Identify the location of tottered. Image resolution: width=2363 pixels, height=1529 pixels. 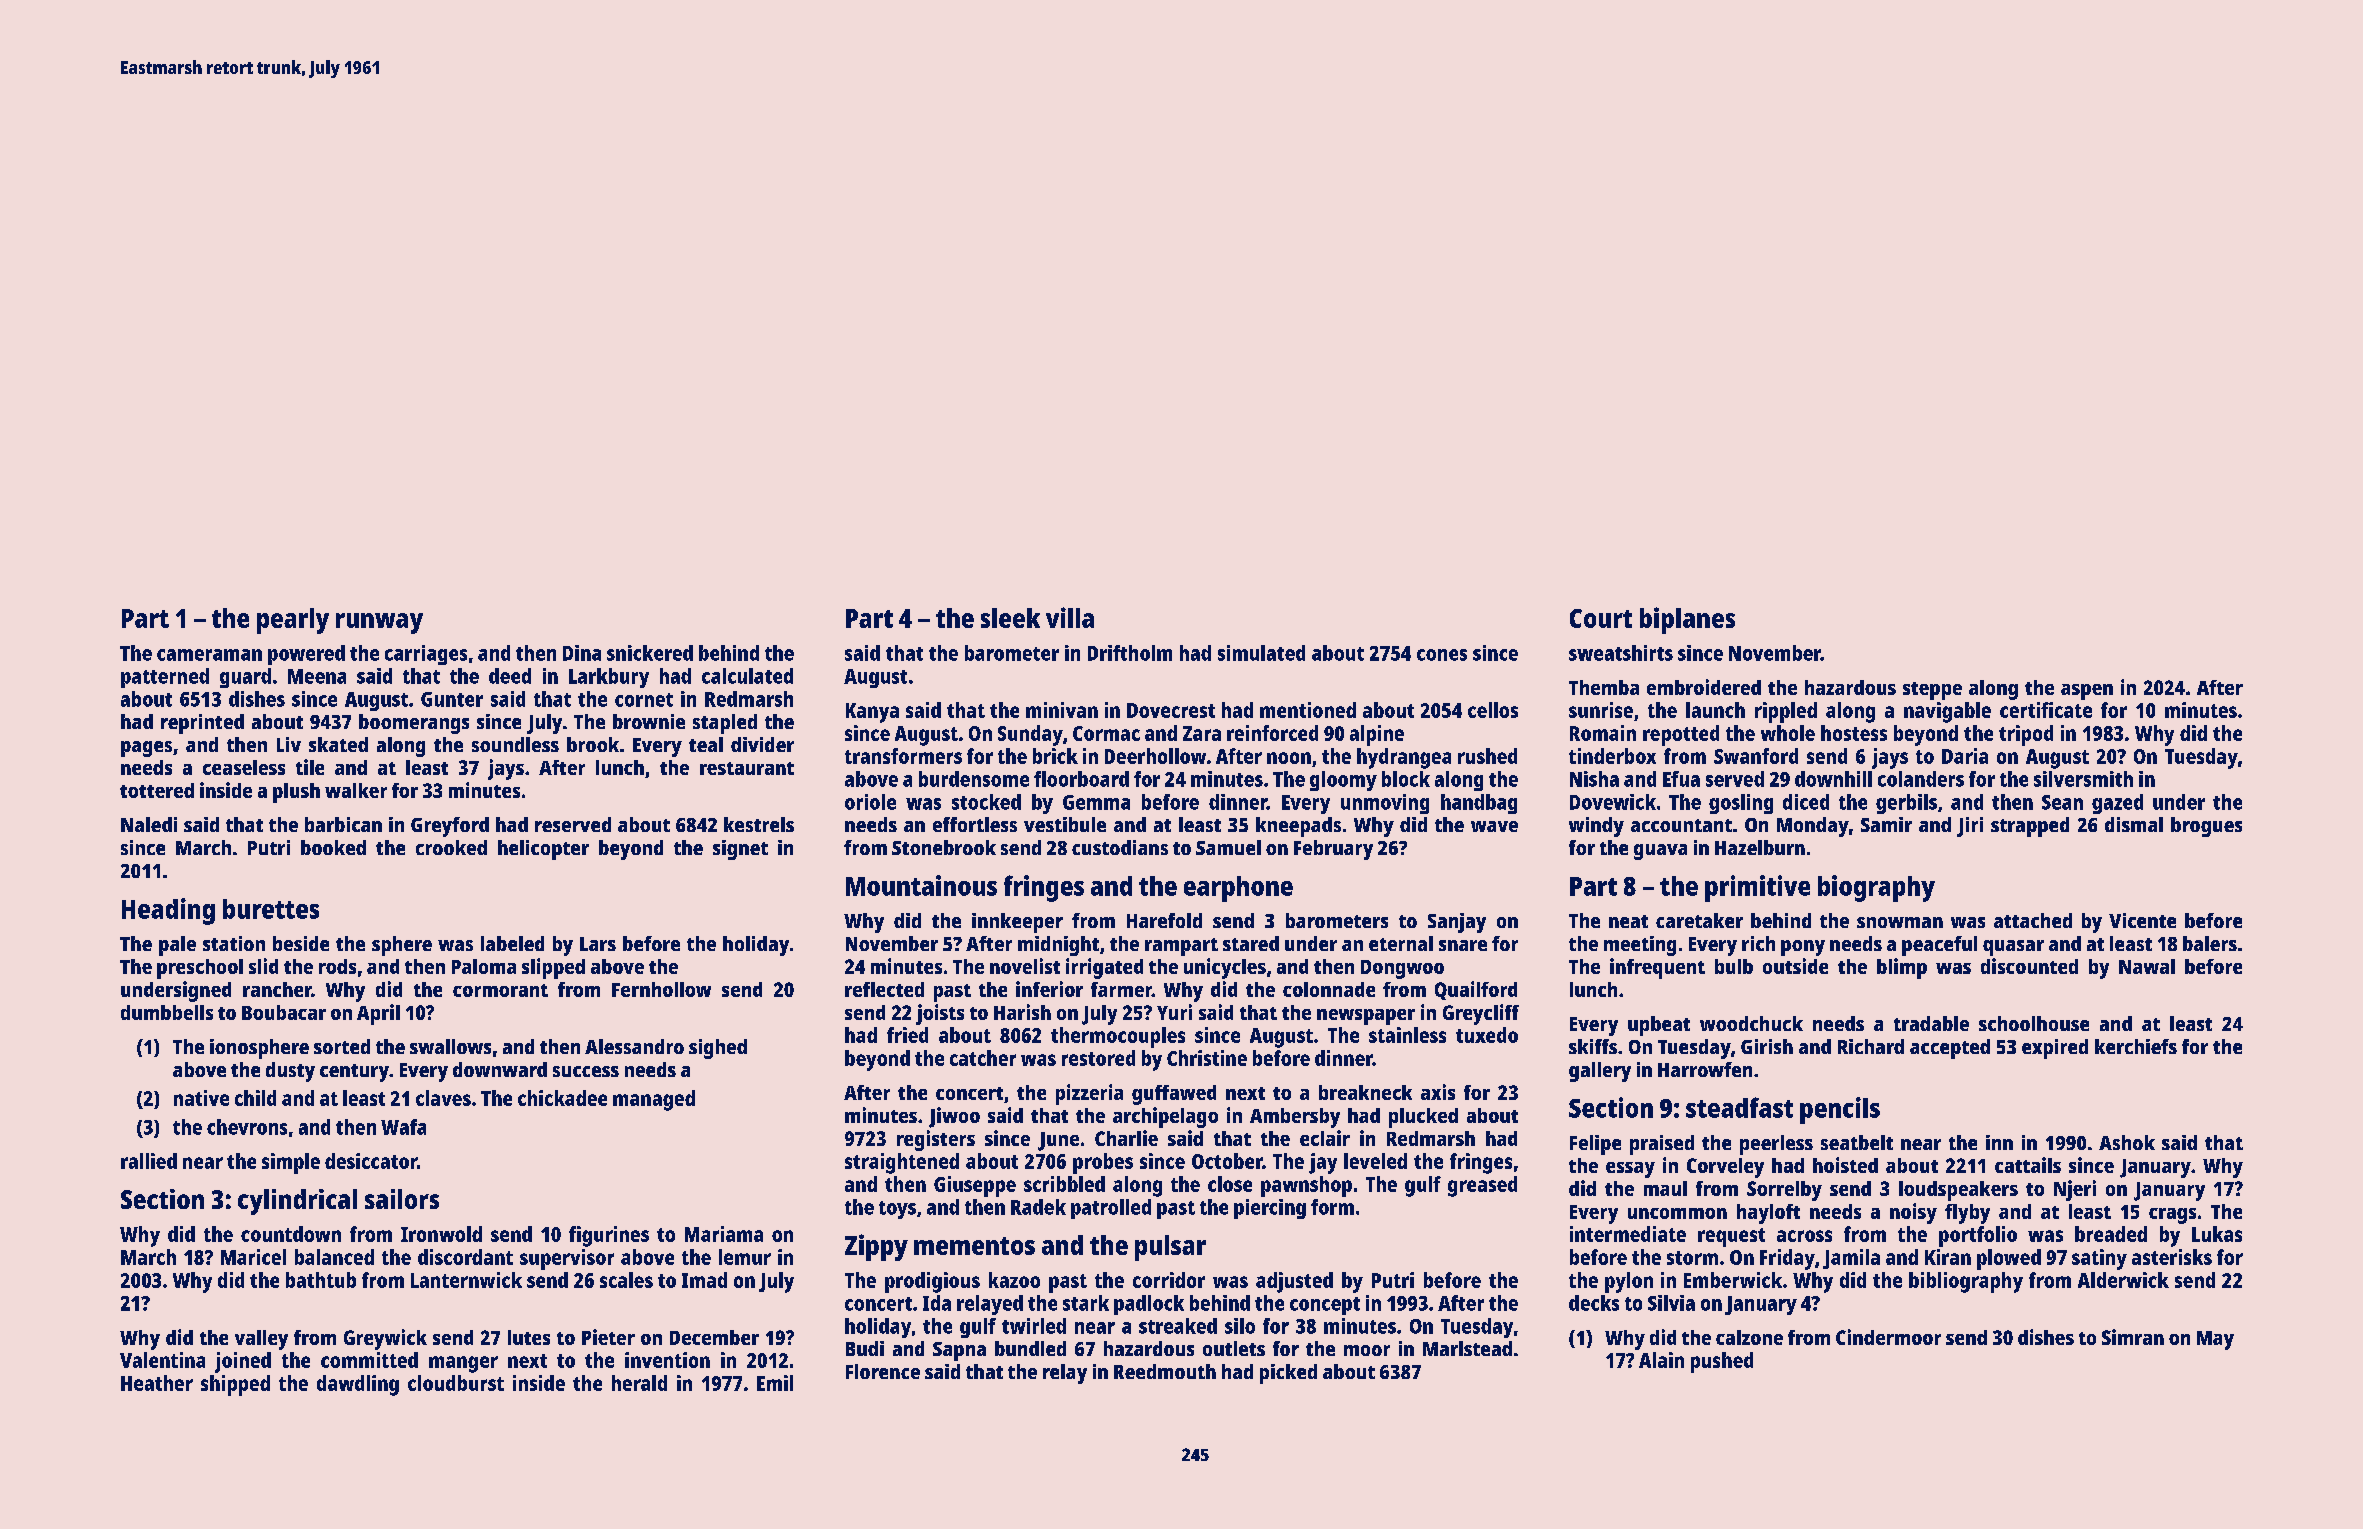
(157, 790).
